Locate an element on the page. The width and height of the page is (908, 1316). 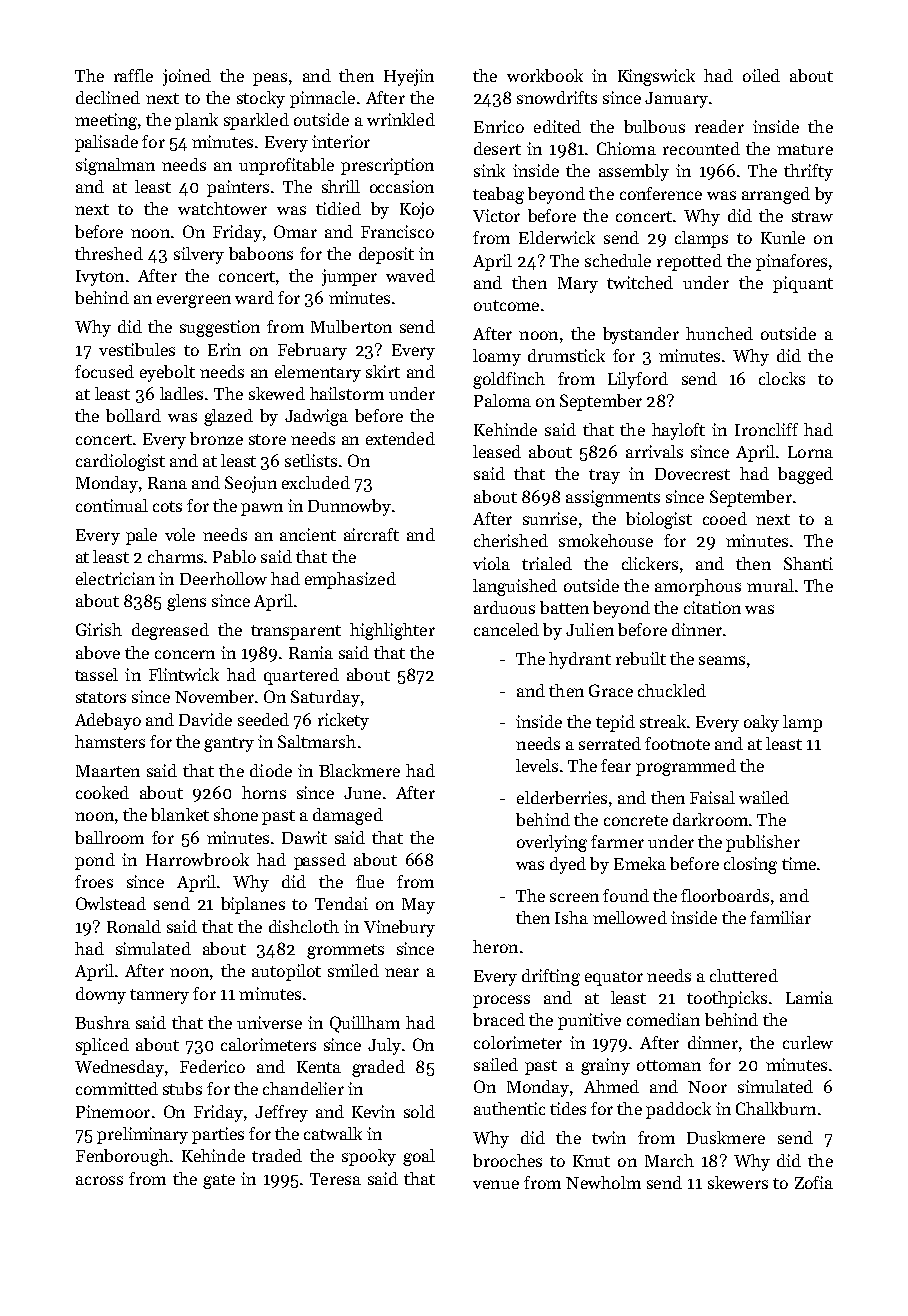
downy is located at coordinates (101, 995).
